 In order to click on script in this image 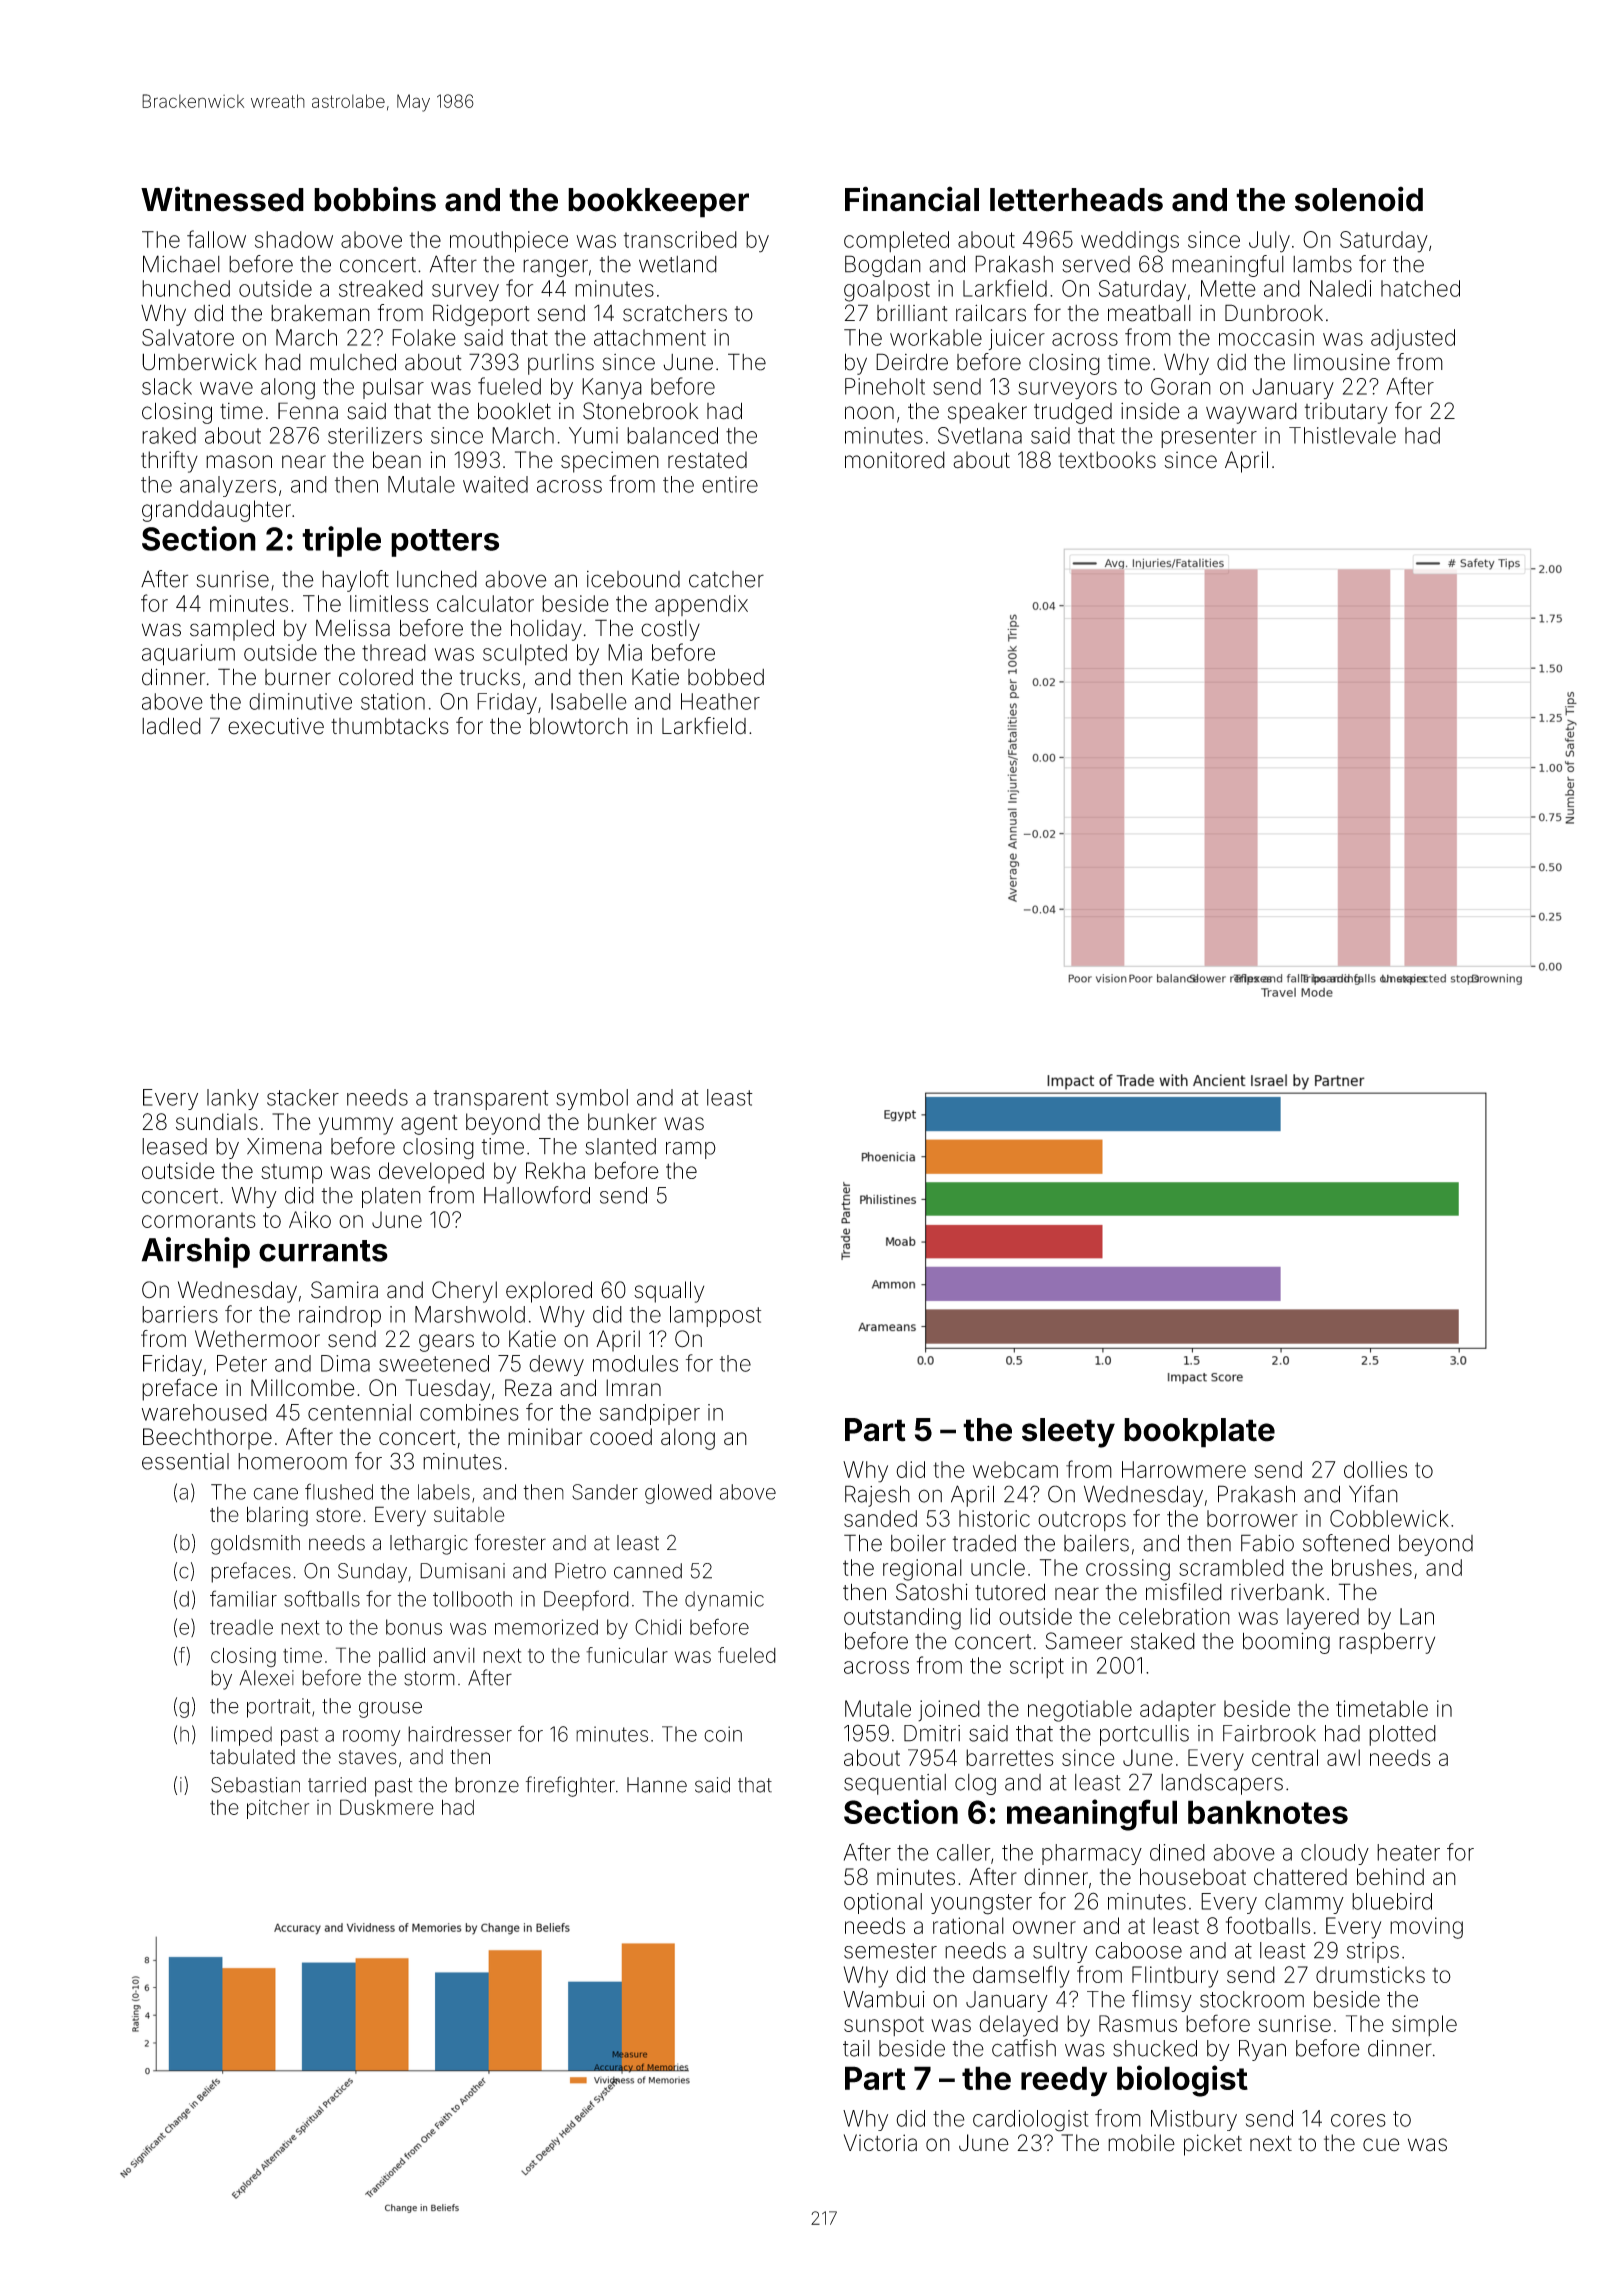, I will do `click(1037, 1667)`.
